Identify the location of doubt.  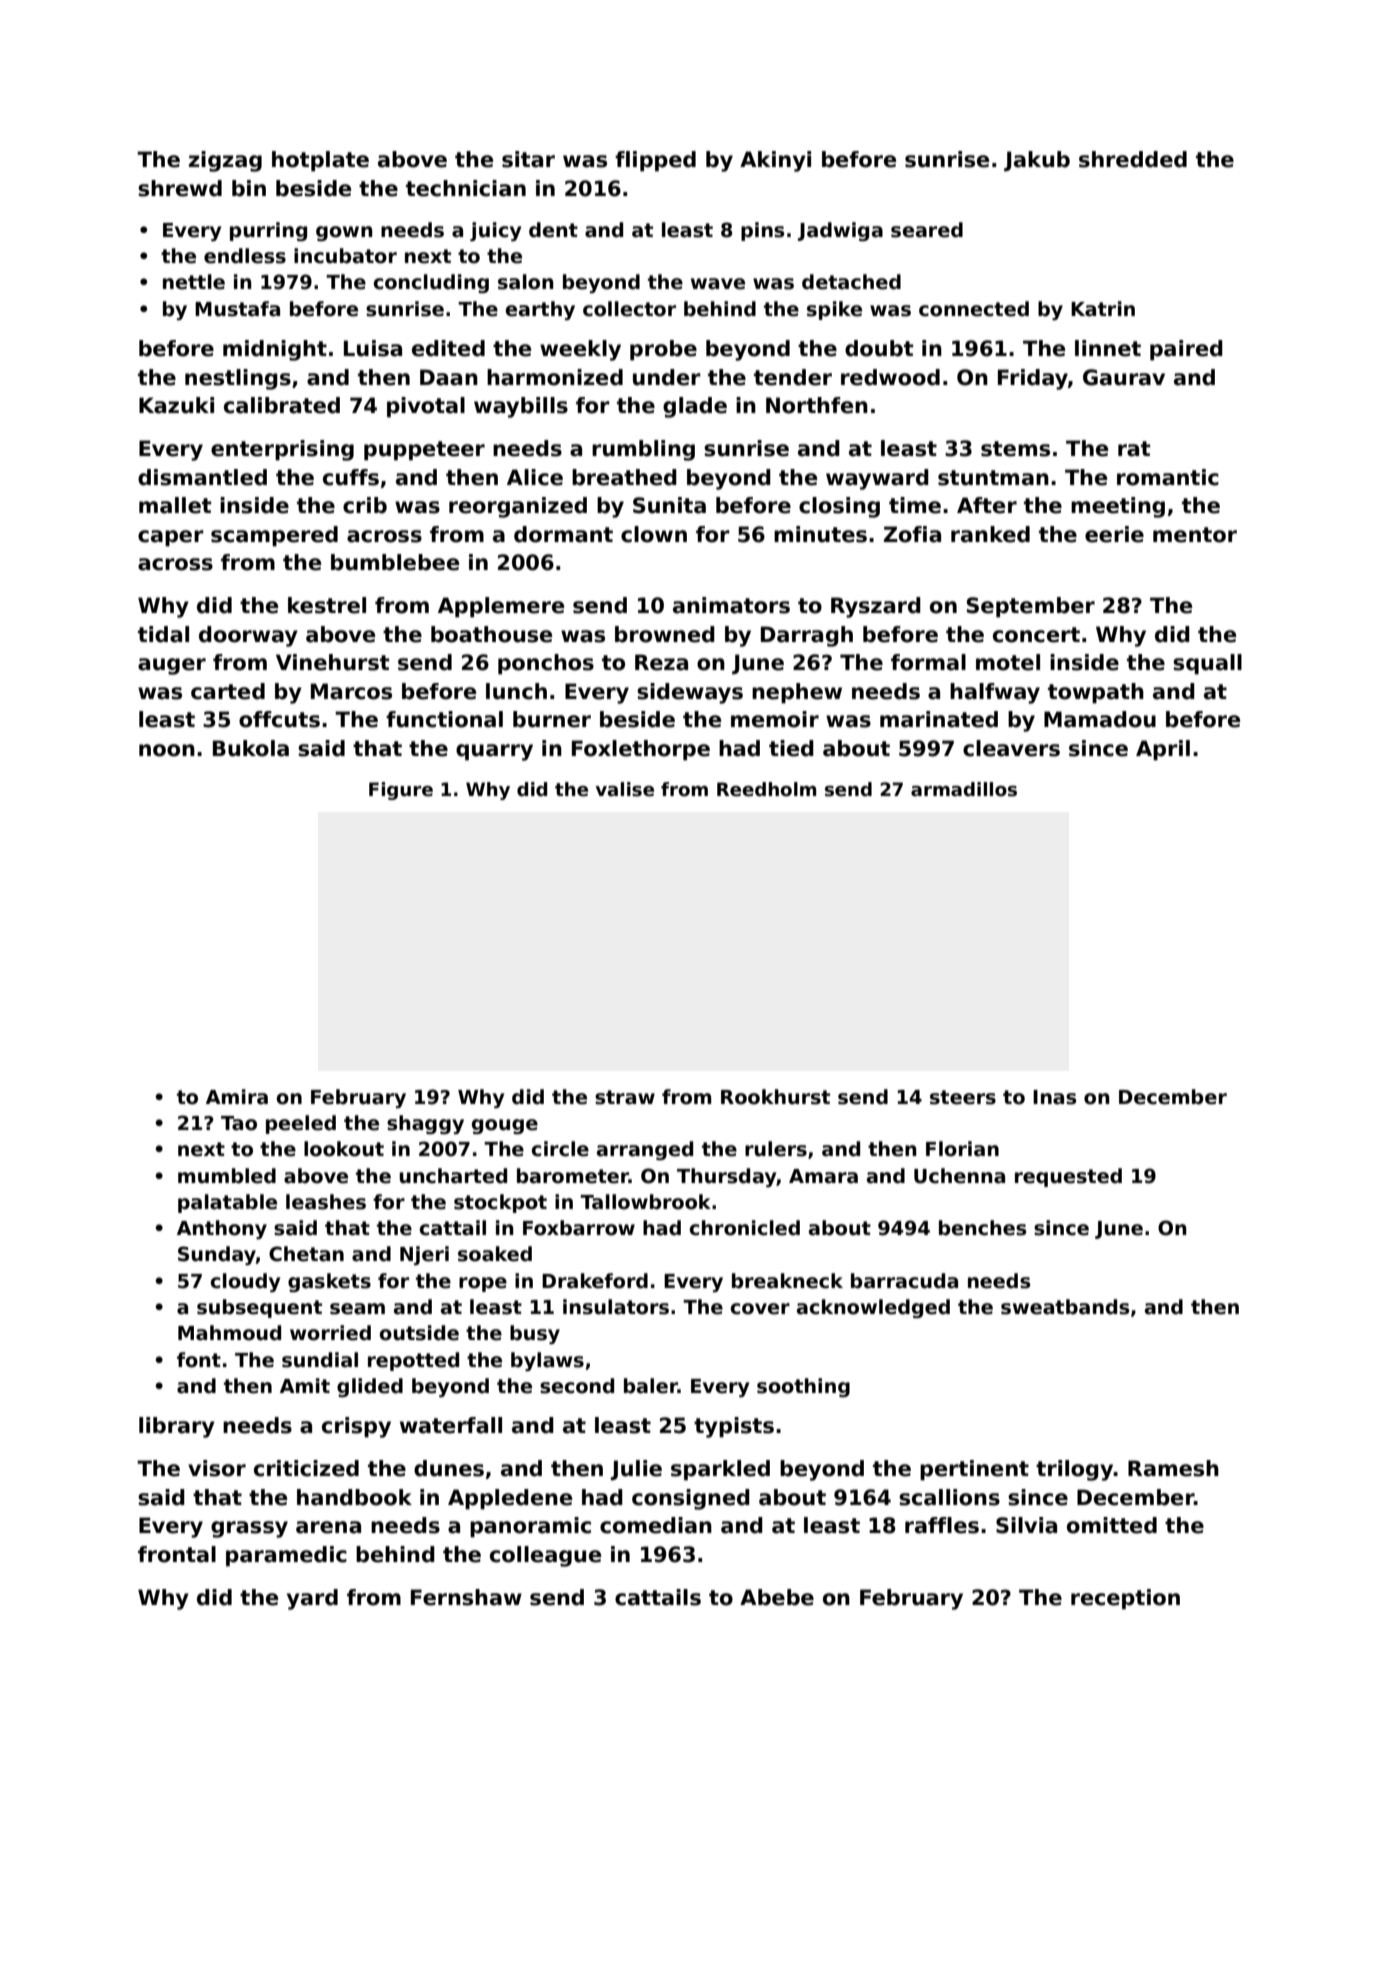
(879, 348).
